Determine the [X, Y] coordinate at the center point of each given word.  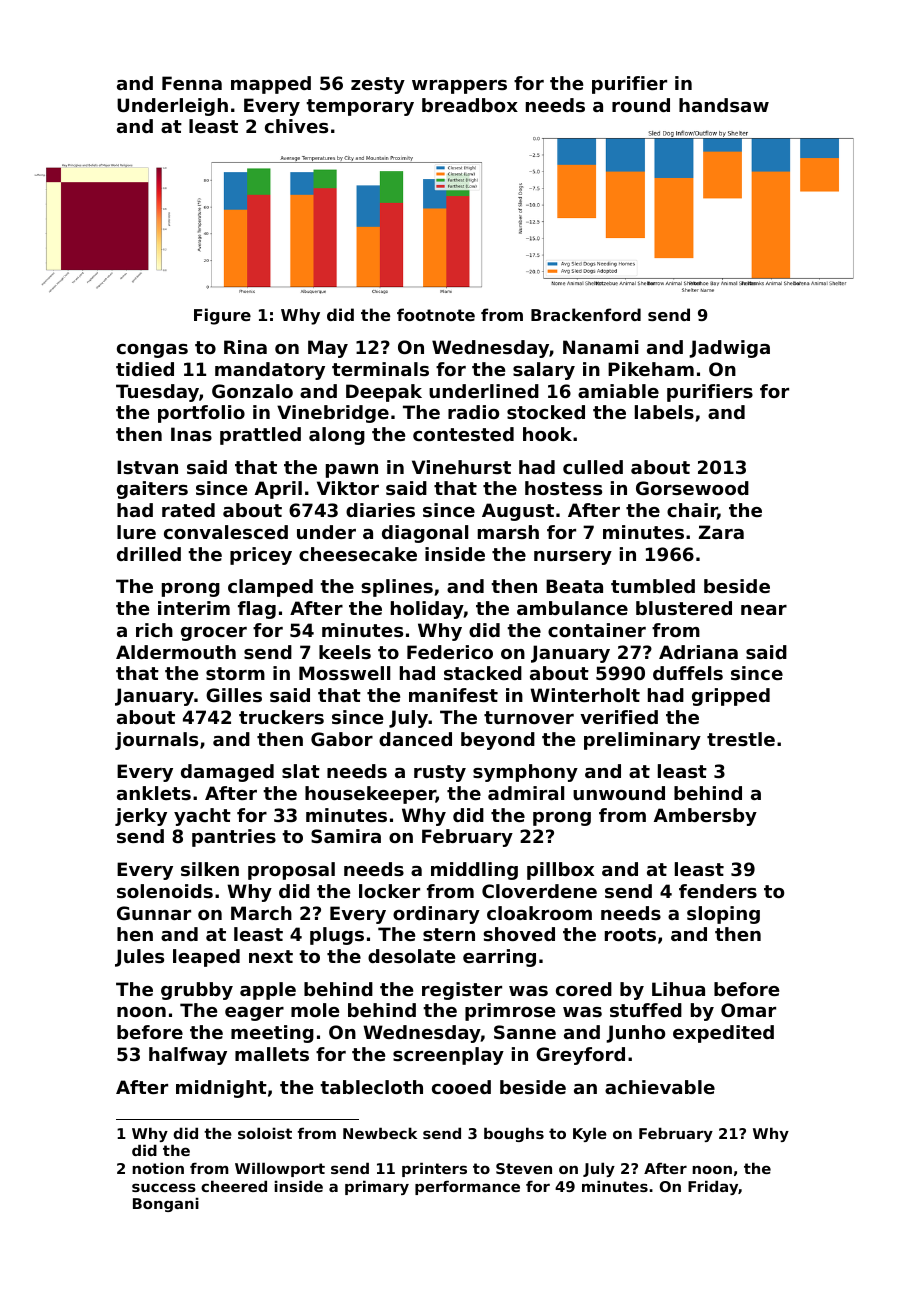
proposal [291, 871]
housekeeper [370, 795]
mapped [271, 85]
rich [154, 630]
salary [544, 371]
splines [397, 588]
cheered [234, 1186]
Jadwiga [729, 349]
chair [692, 511]
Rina [245, 347]
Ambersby [705, 817]
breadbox [470, 105]
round [641, 105]
